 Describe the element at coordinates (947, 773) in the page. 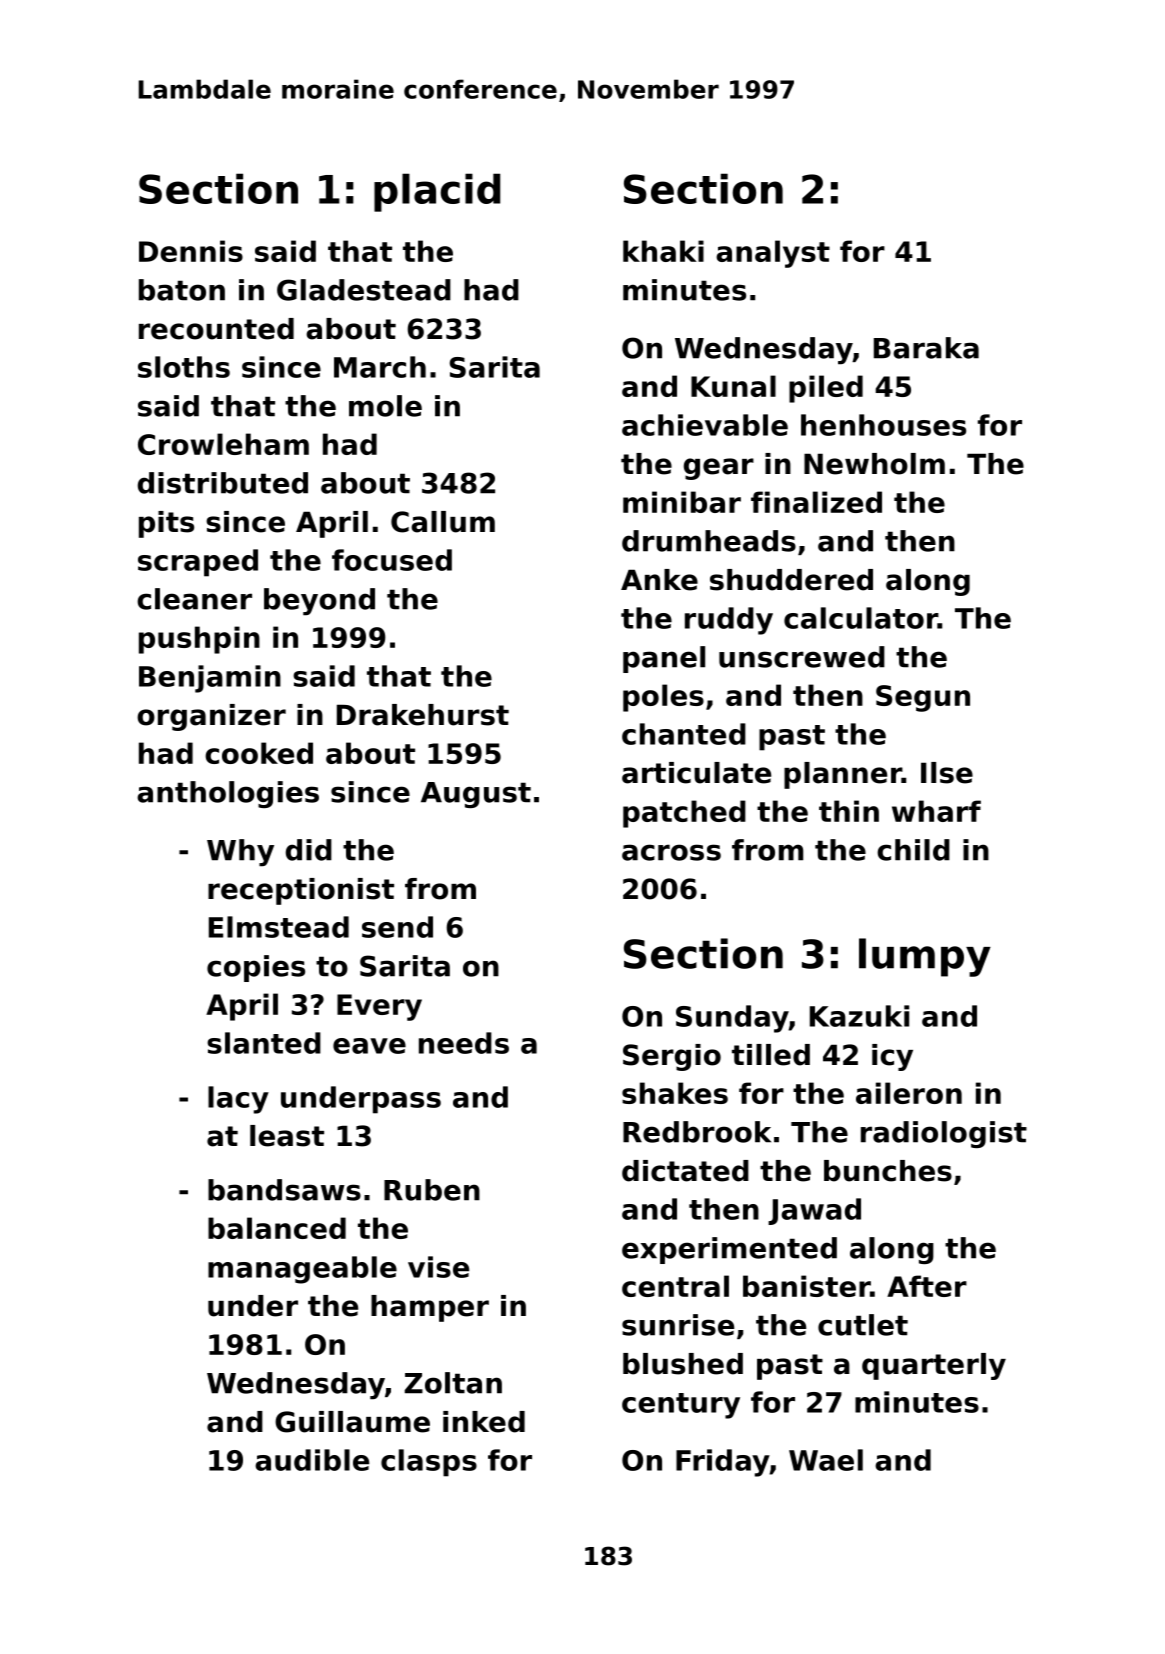

I see `Ilse` at that location.
